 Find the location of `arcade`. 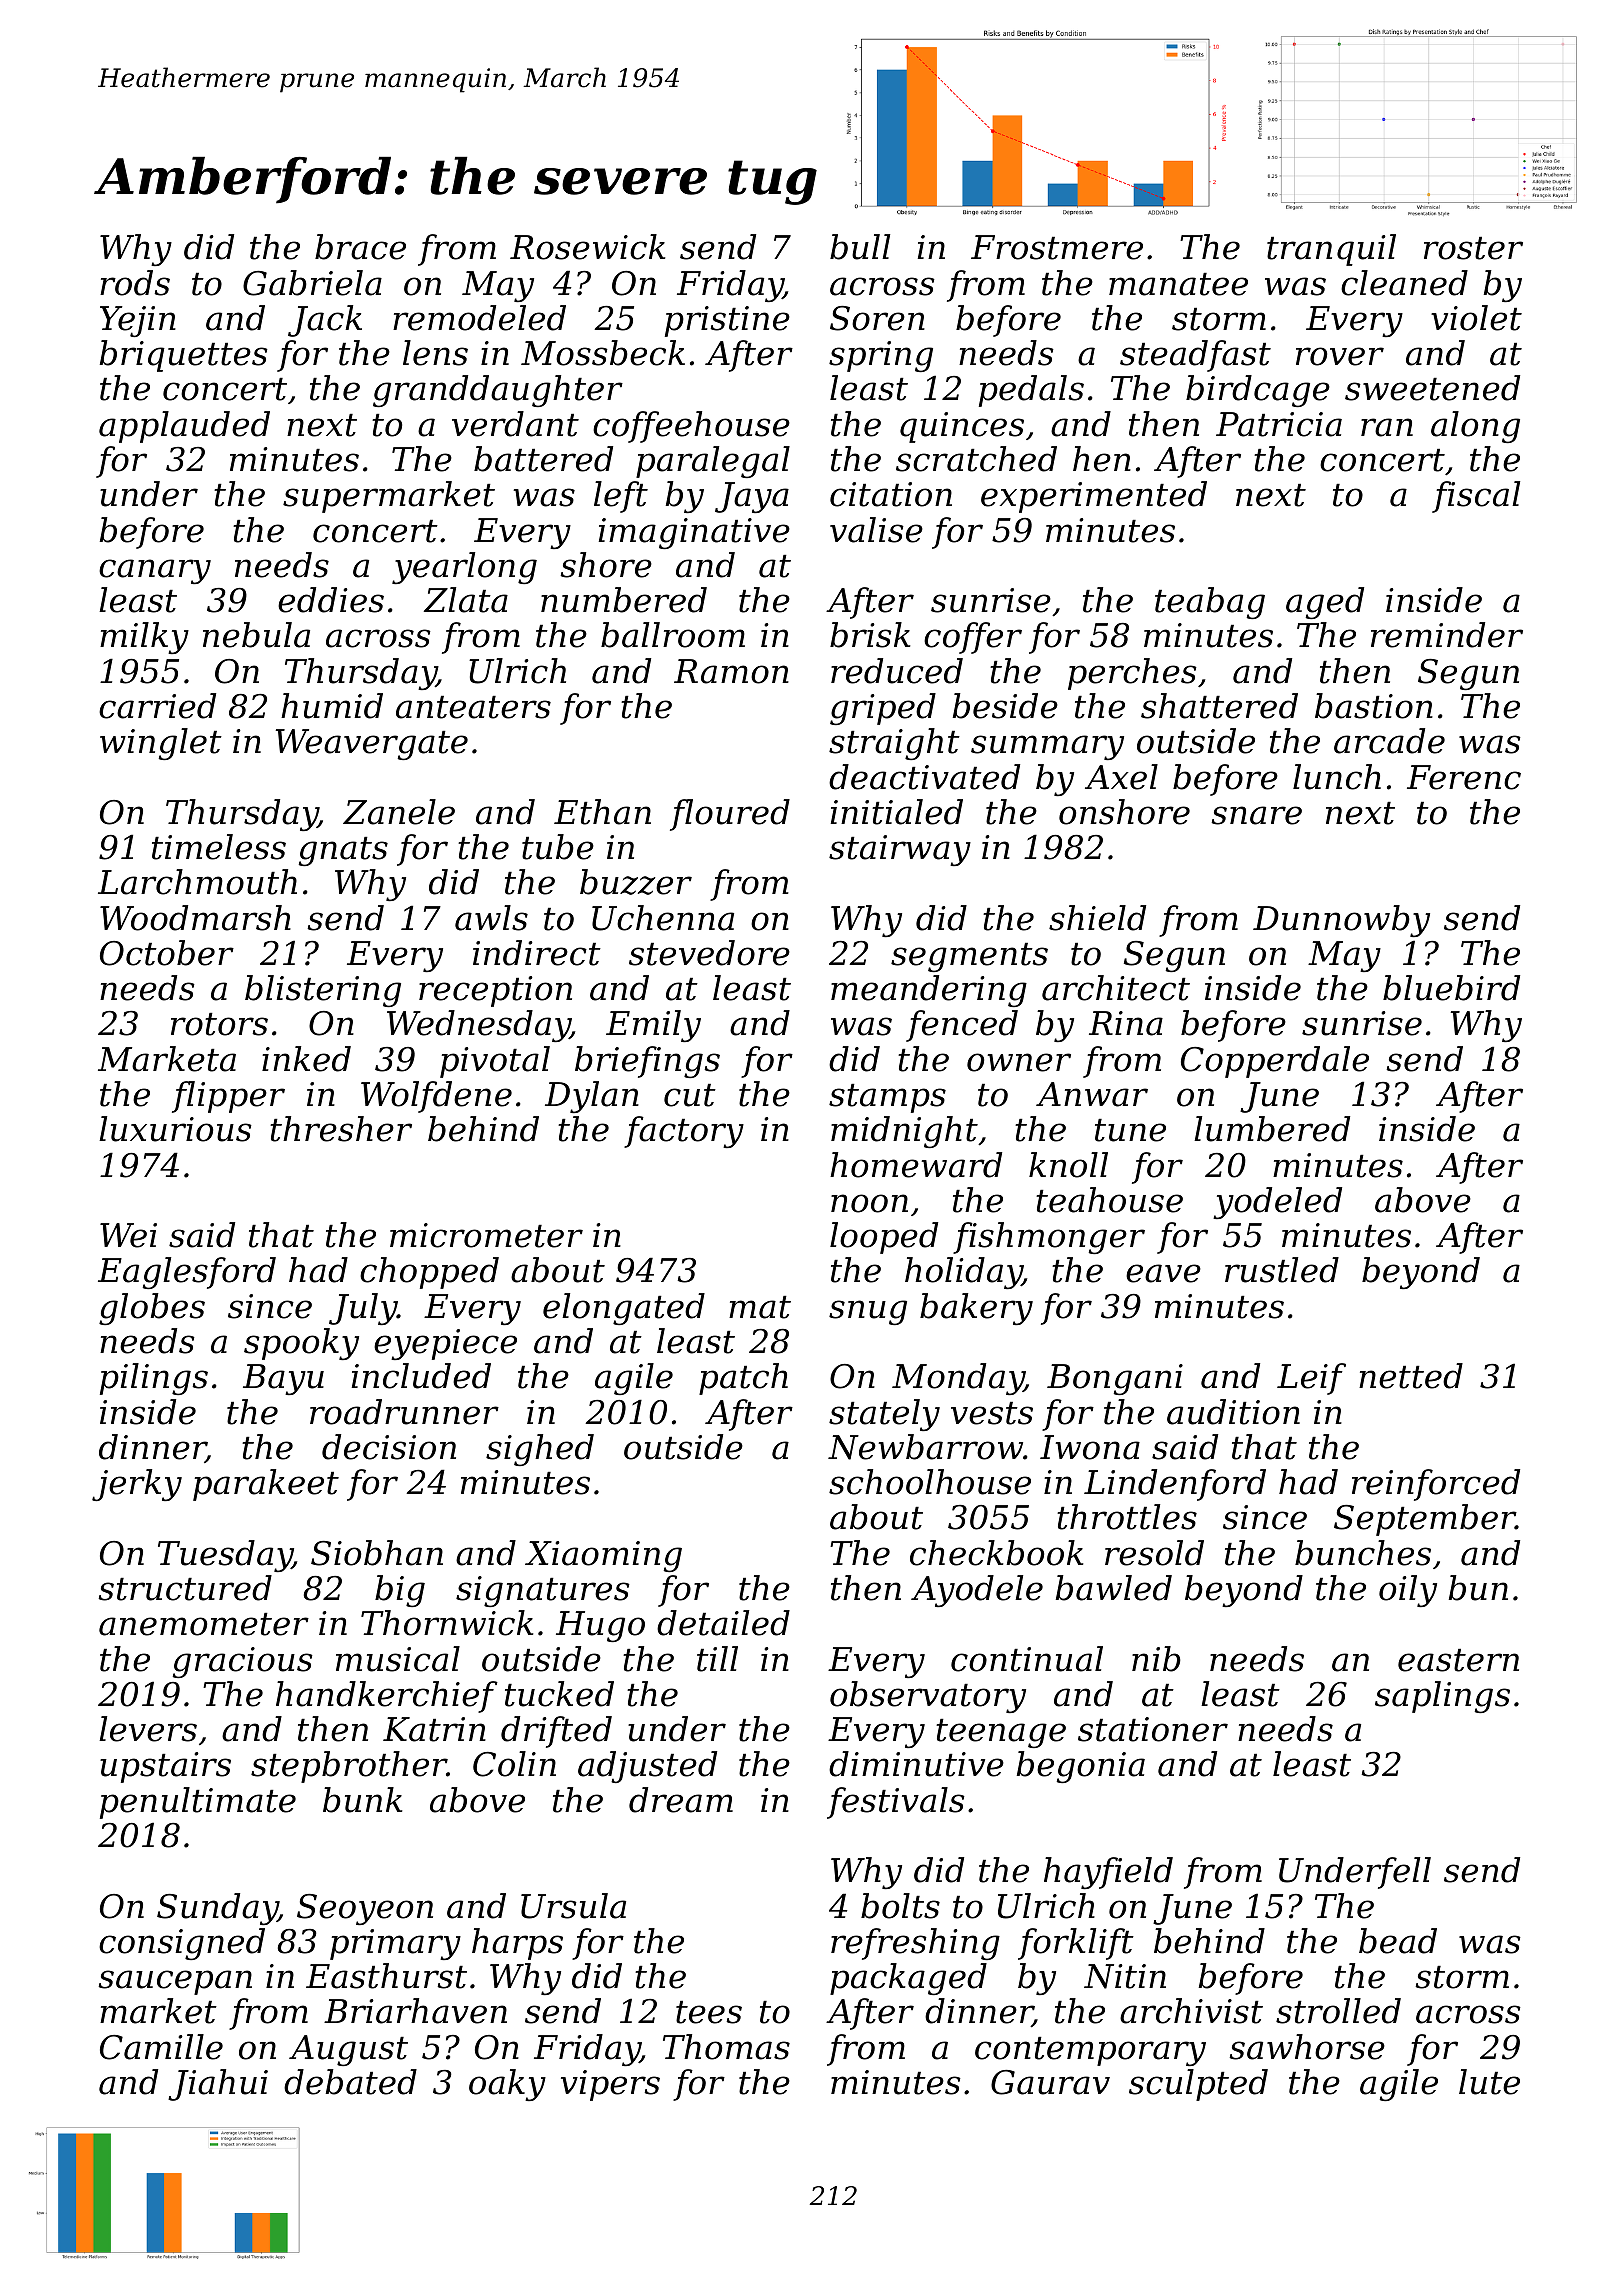

arcade is located at coordinates (1389, 741).
